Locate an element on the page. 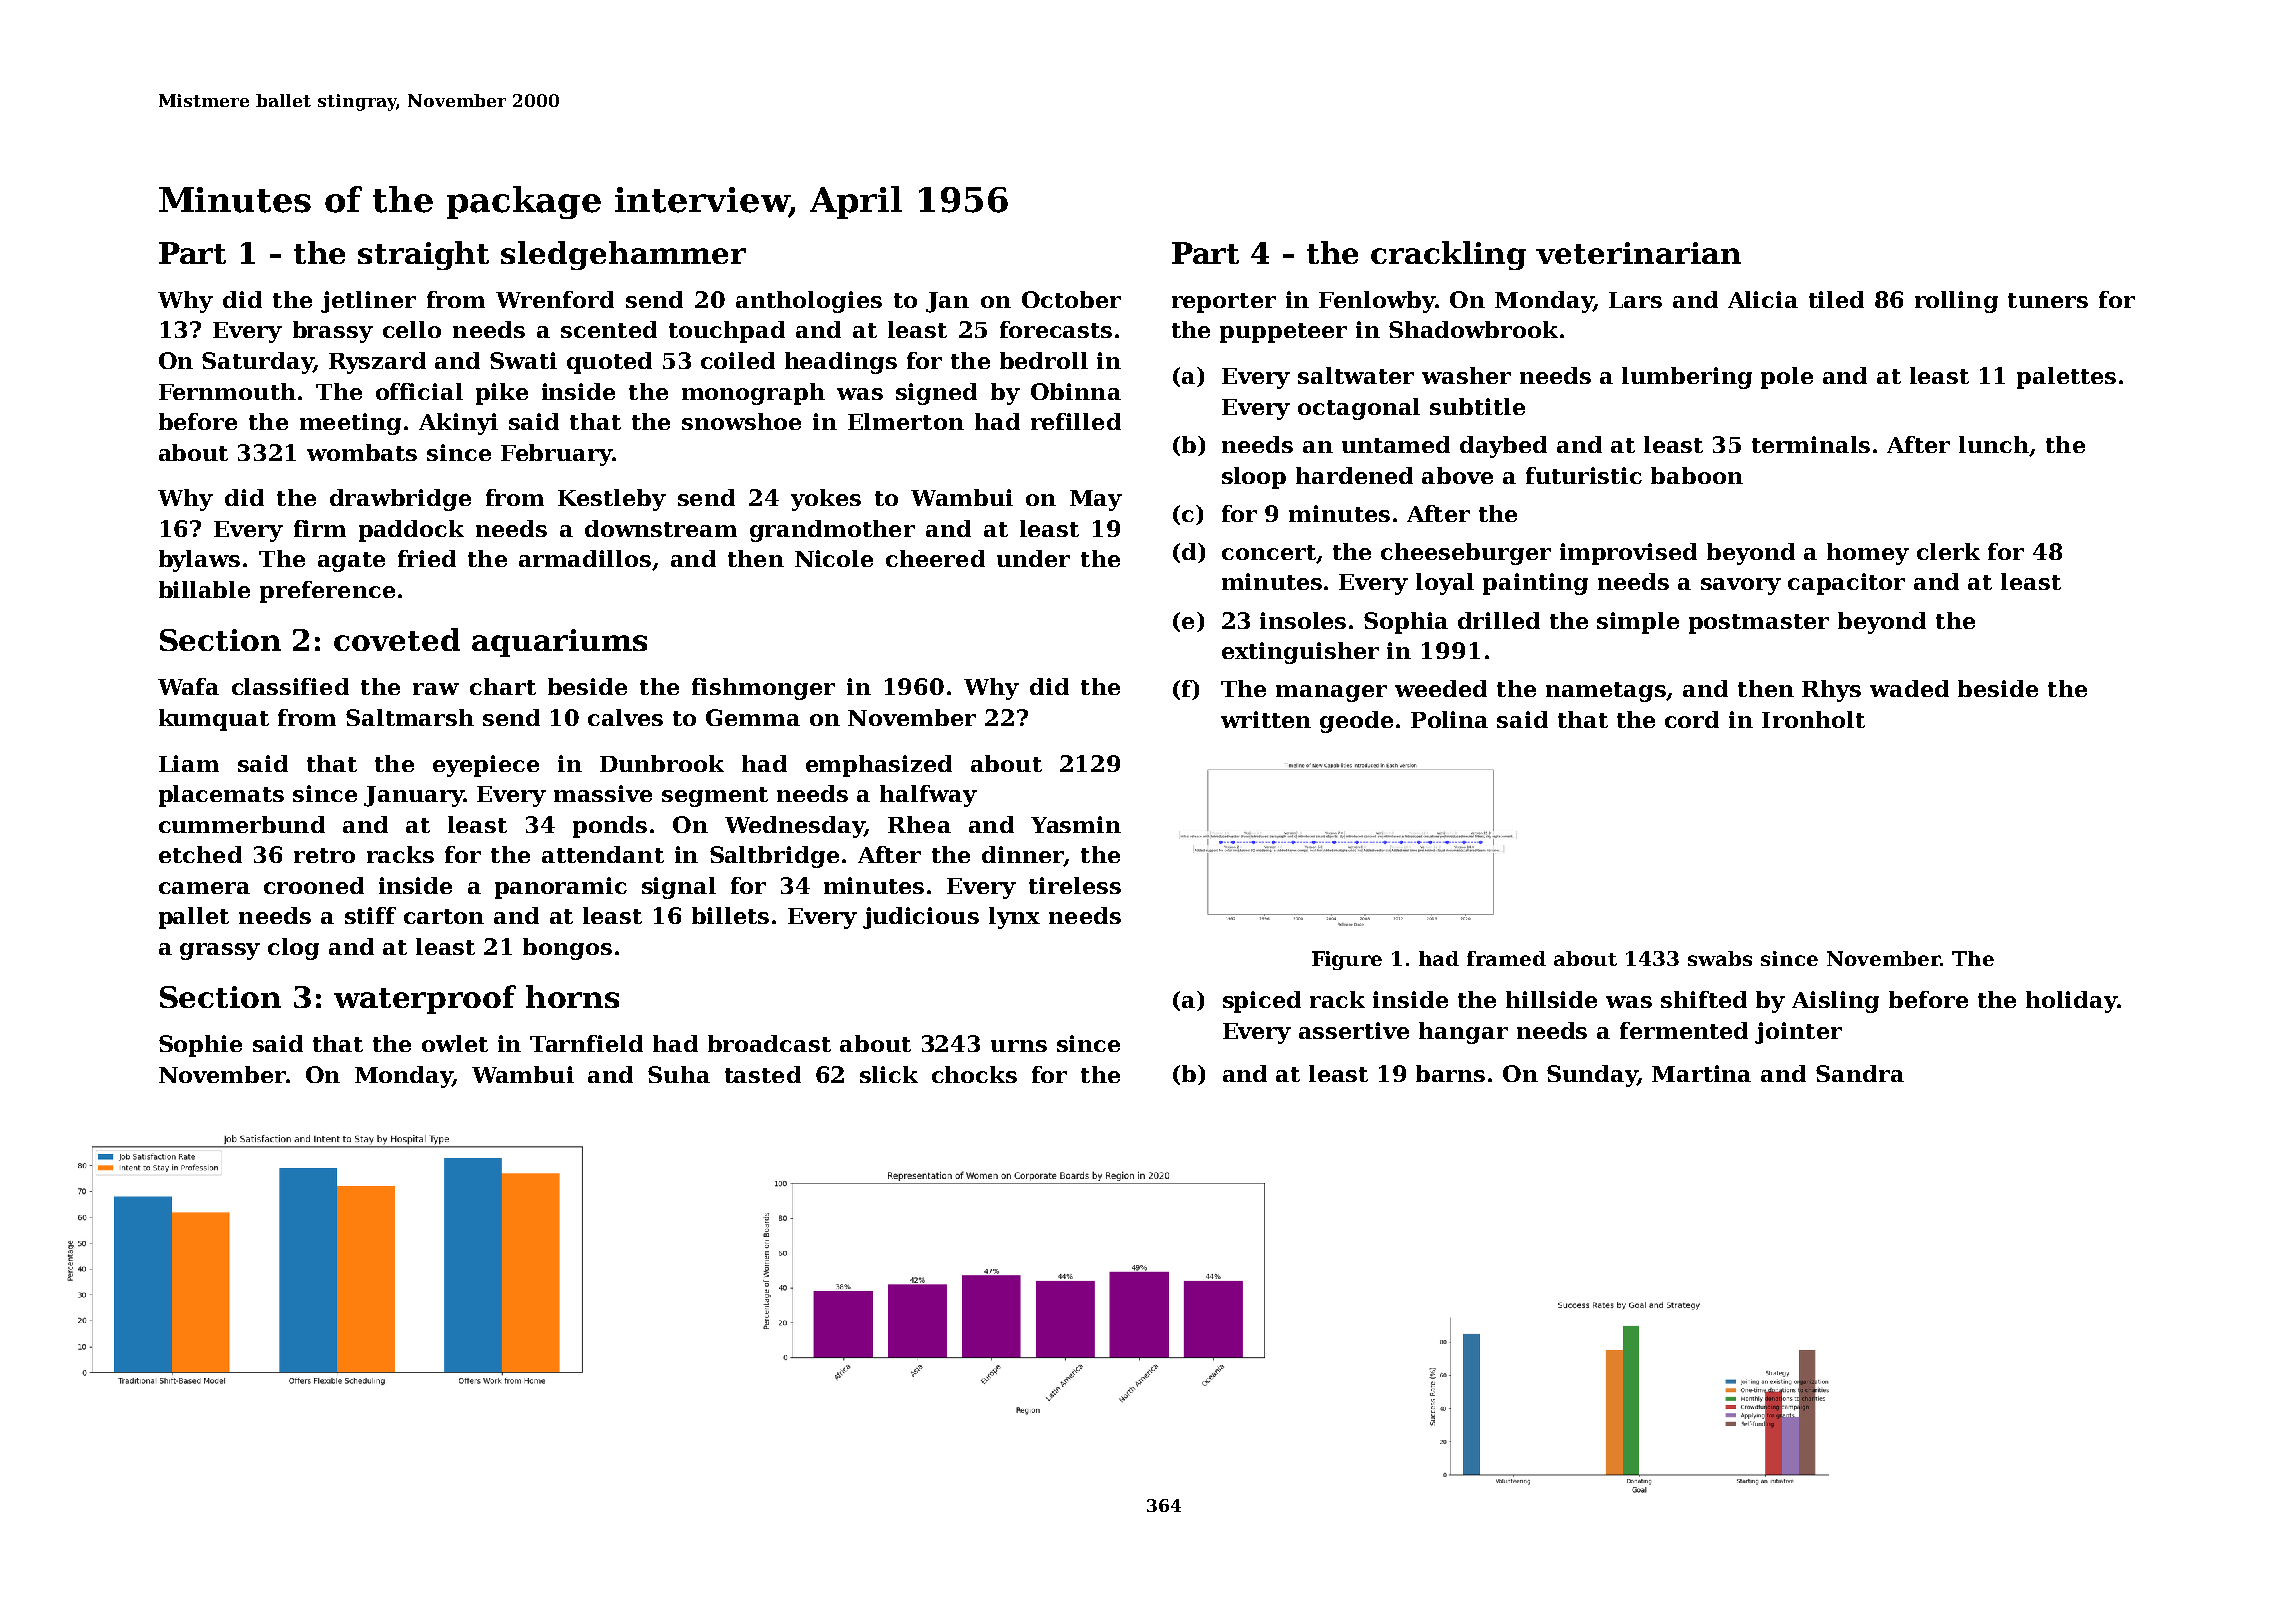  Suha is located at coordinates (679, 1074).
